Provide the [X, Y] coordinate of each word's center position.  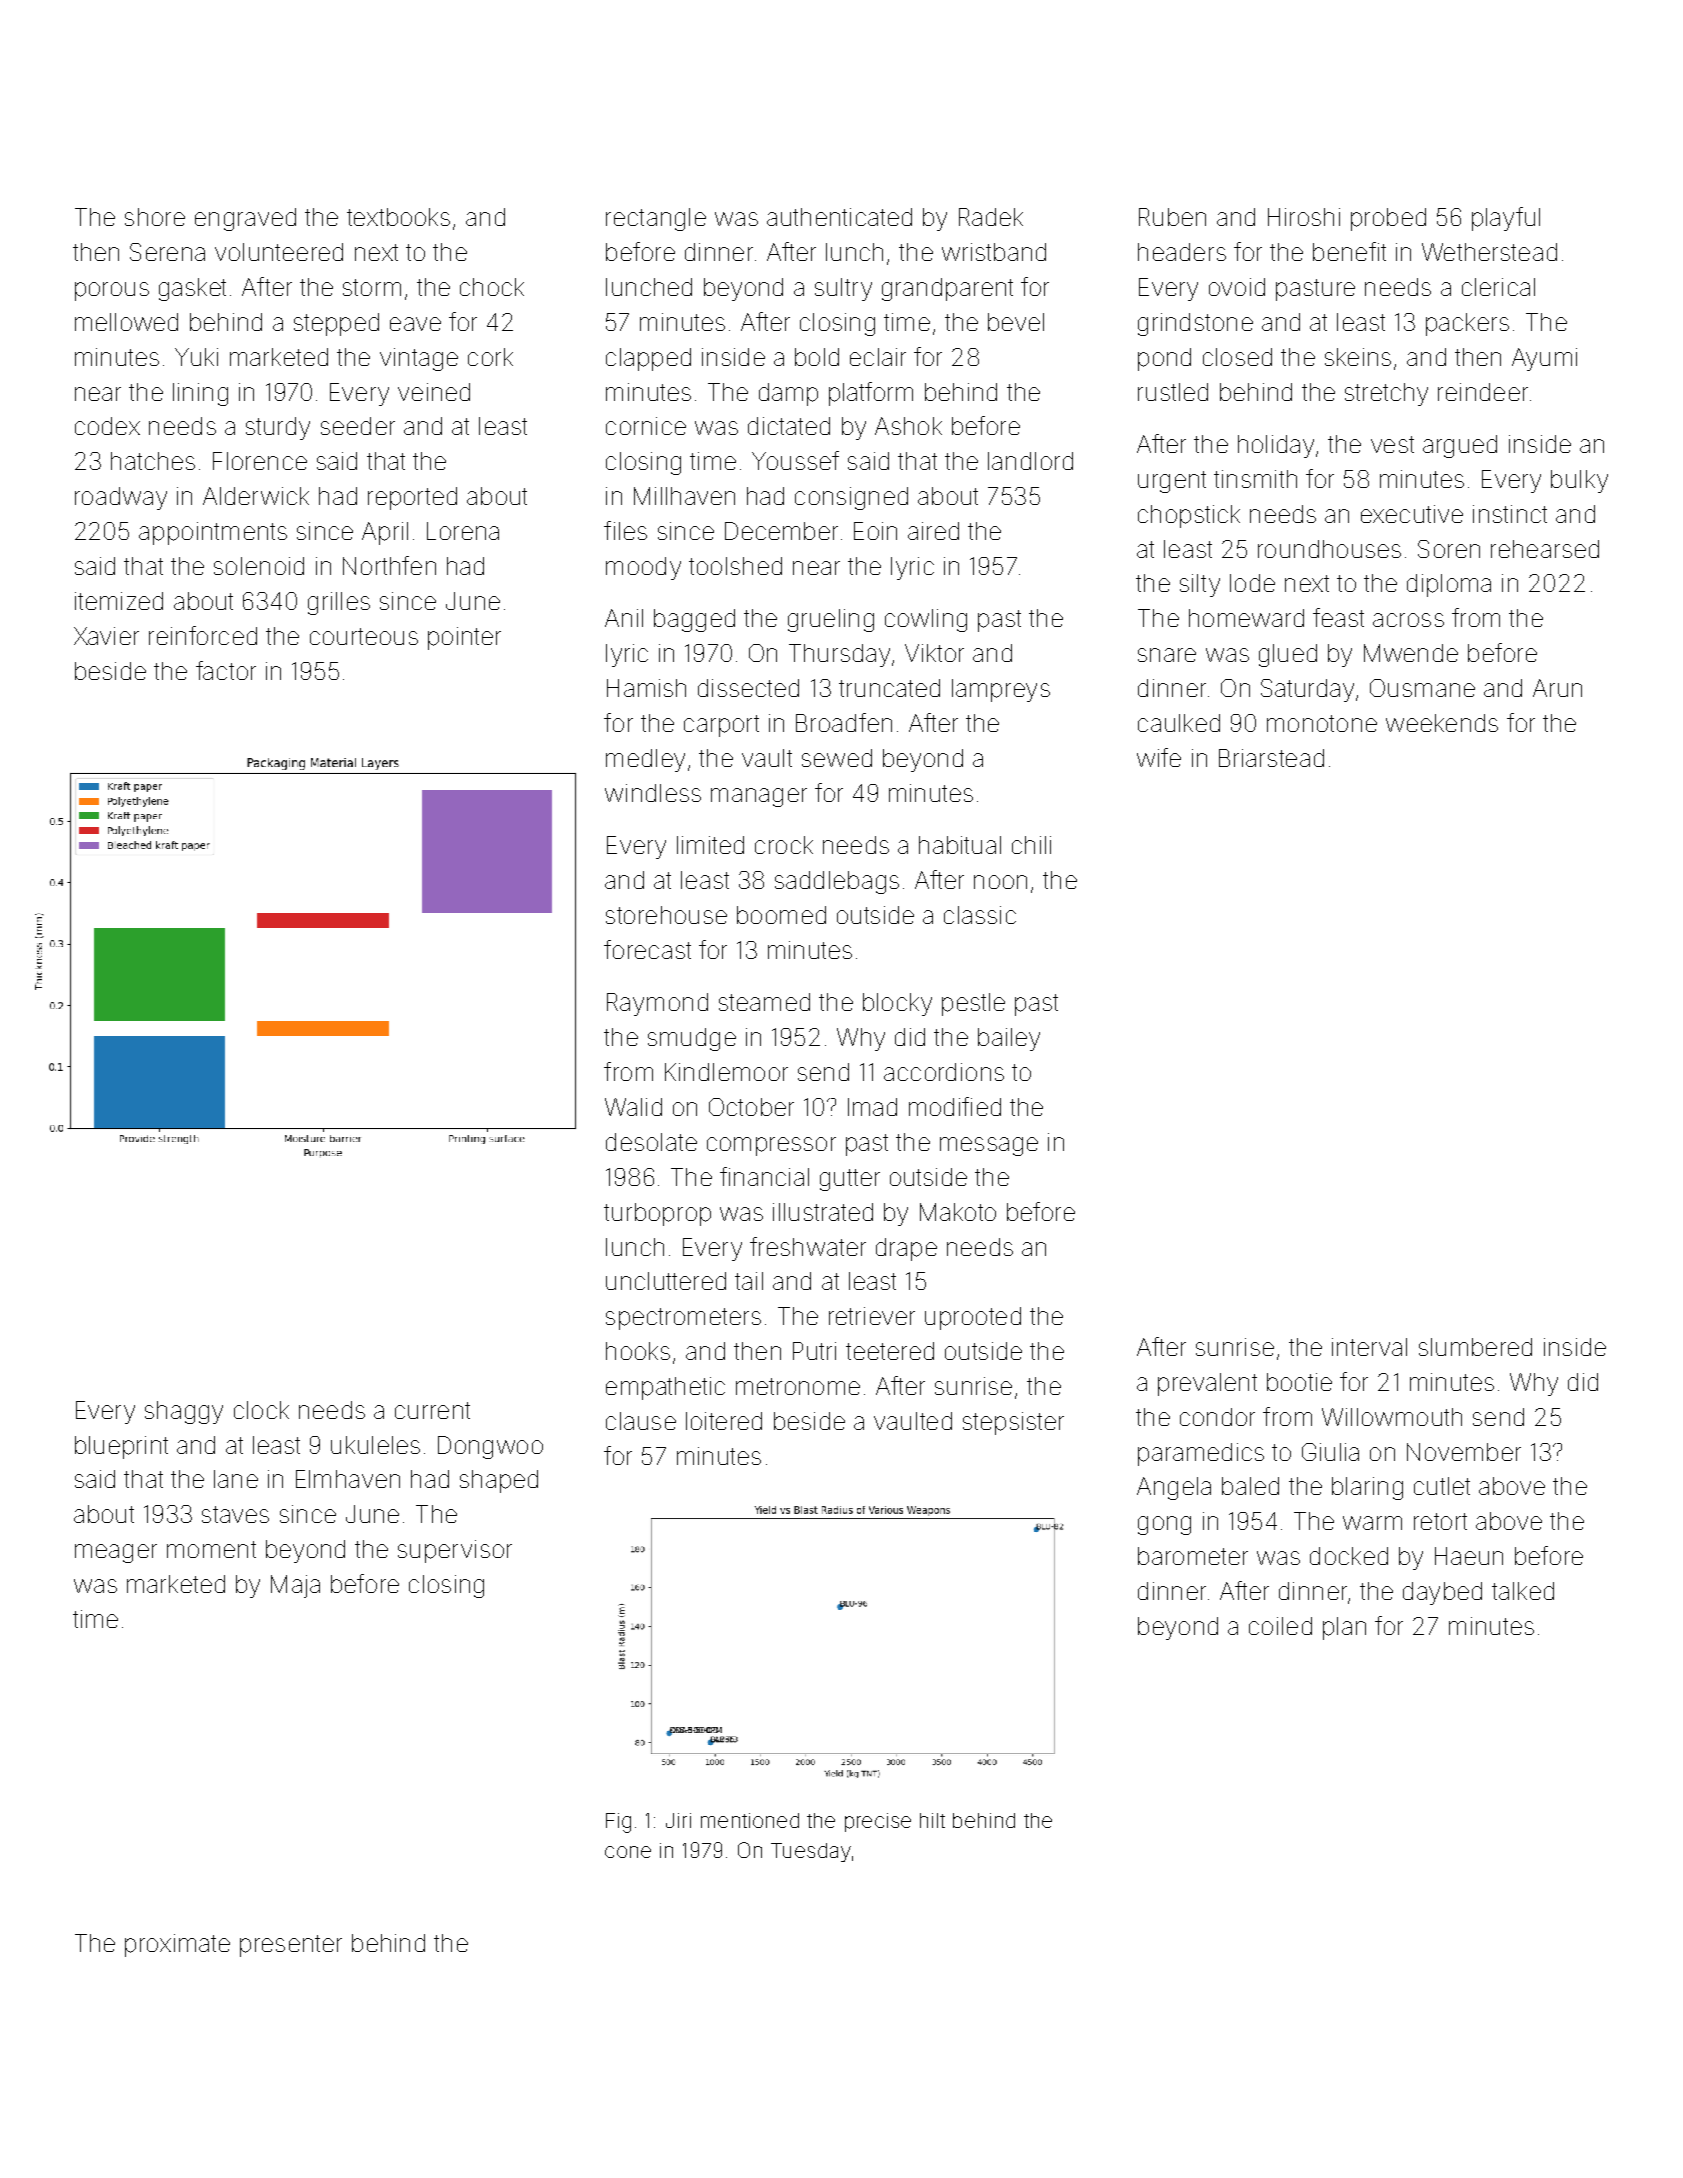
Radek [991, 217]
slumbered [1475, 1347]
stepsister [1013, 1423]
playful [1506, 219]
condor [1217, 1417]
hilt [932, 1820]
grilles [339, 603]
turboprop [657, 1214]
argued [1460, 446]
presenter [291, 1946]
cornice [646, 426]
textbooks [398, 217]
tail [749, 1281]
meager [116, 1553]
